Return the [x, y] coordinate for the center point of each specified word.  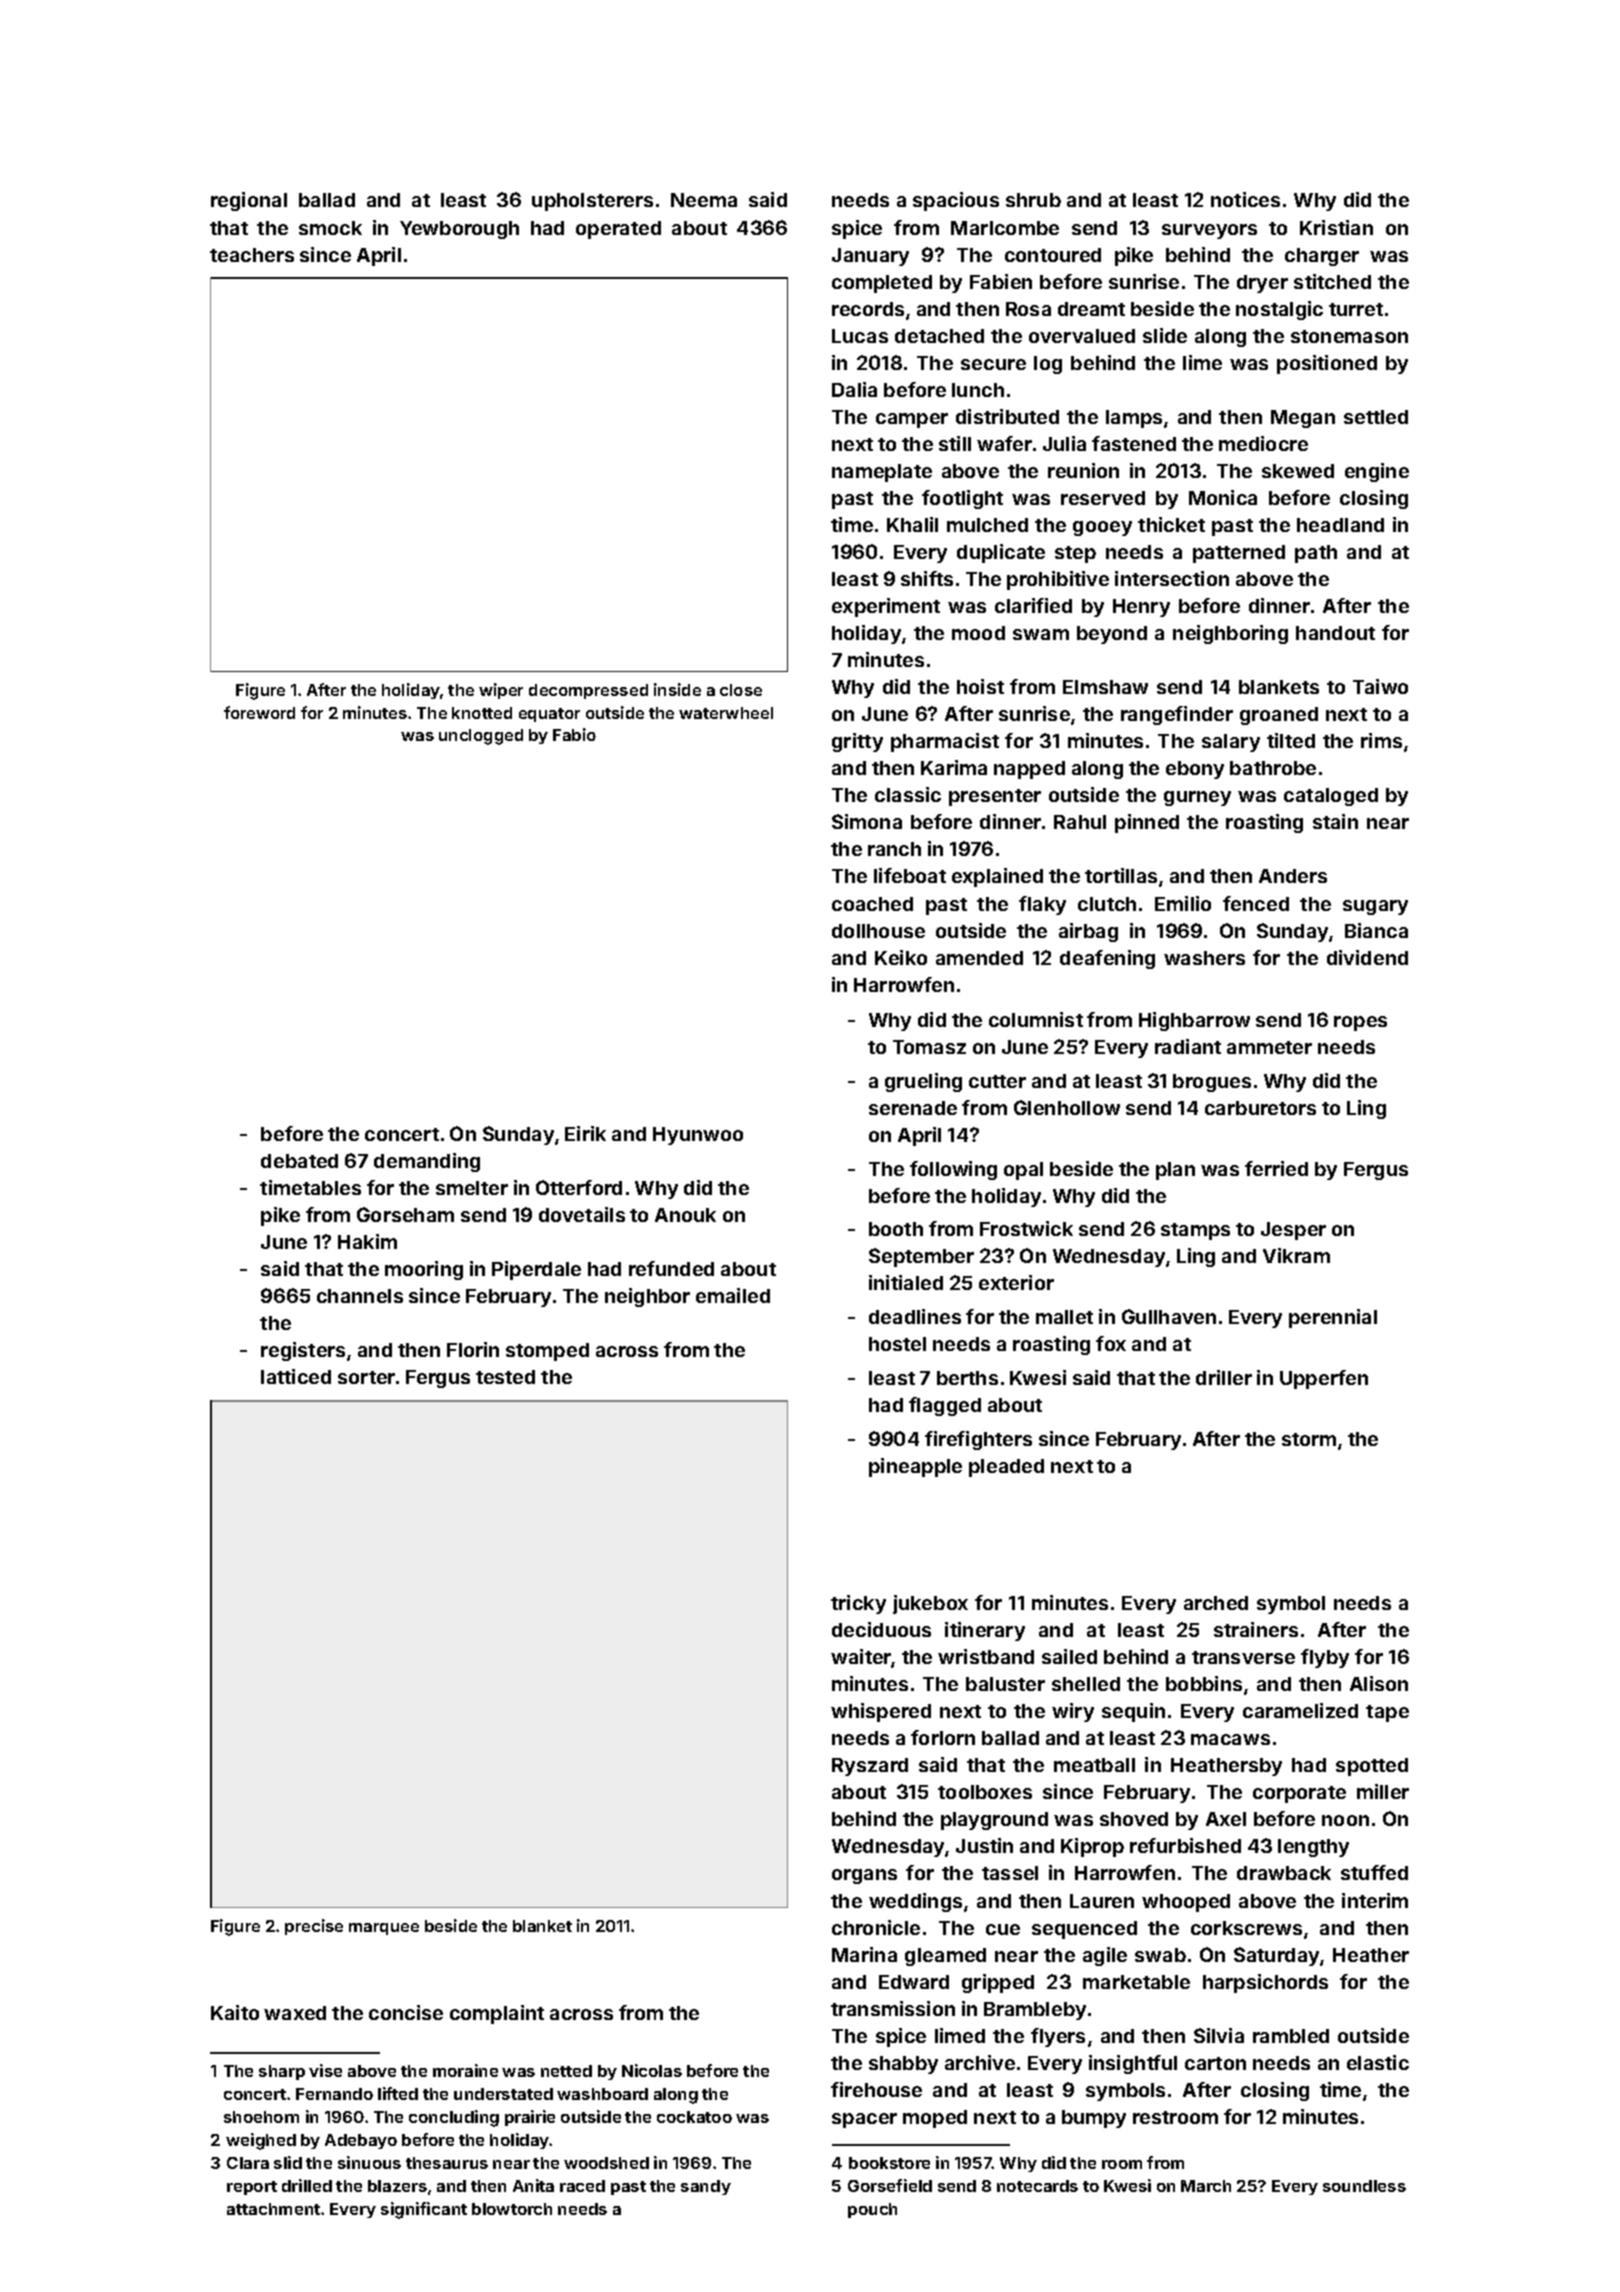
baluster [1005, 1684]
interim [1375, 1900]
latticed [296, 1376]
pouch [872, 2210]
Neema [704, 200]
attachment [273, 2209]
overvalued [1082, 336]
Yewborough [459, 230]
